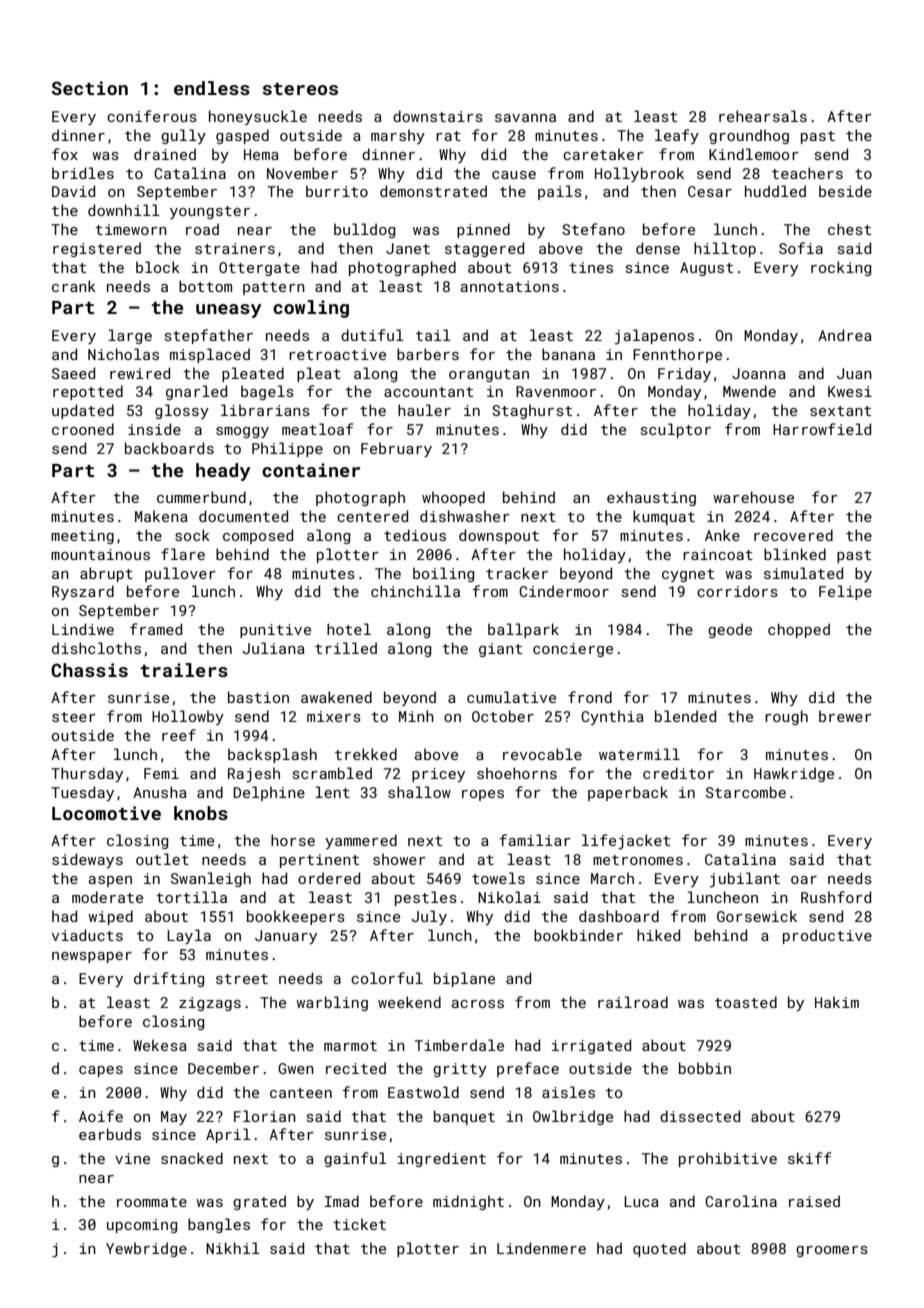 This image has height=1308, width=924. I want to click on March, so click(612, 878).
